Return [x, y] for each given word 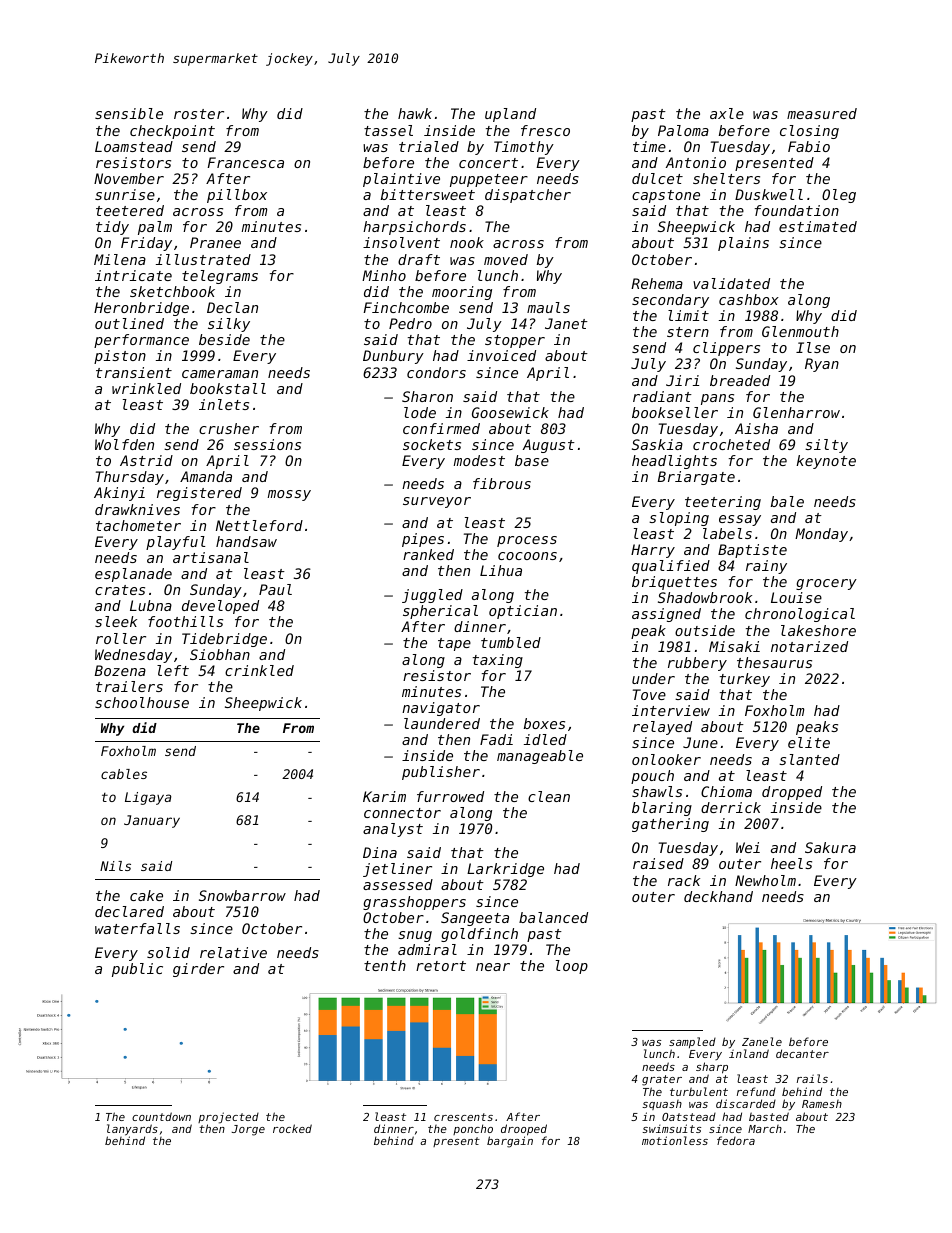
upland [510, 115]
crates [120, 590]
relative [233, 952]
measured [822, 113]
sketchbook [172, 291]
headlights [674, 462]
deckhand [718, 896]
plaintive [401, 180]
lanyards [132, 1130]
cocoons [527, 556]
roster [199, 114]
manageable [540, 757]
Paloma [683, 130]
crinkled [259, 670]
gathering [670, 825]
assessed [398, 884]
